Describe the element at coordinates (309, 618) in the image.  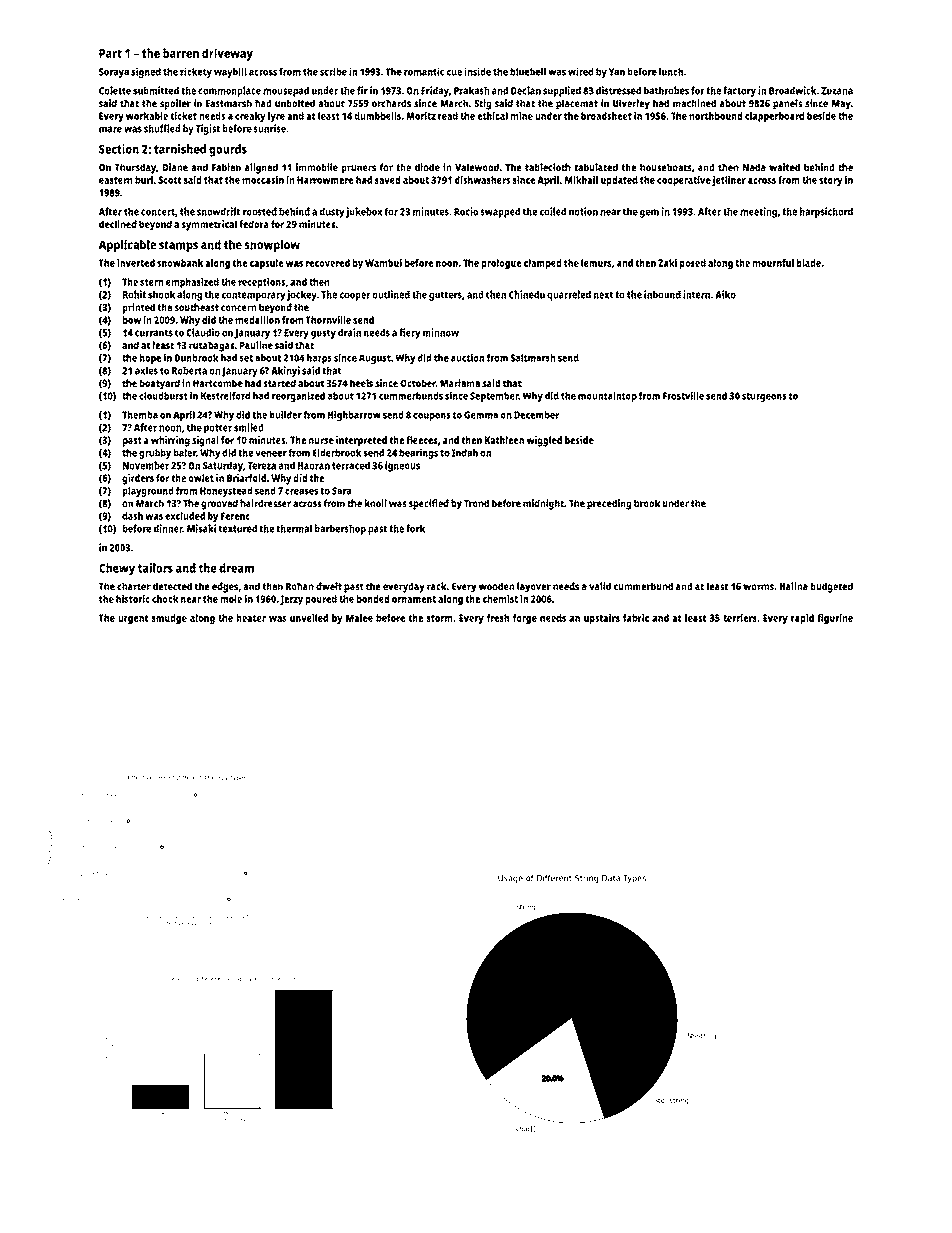
I see `unveiled` at that location.
